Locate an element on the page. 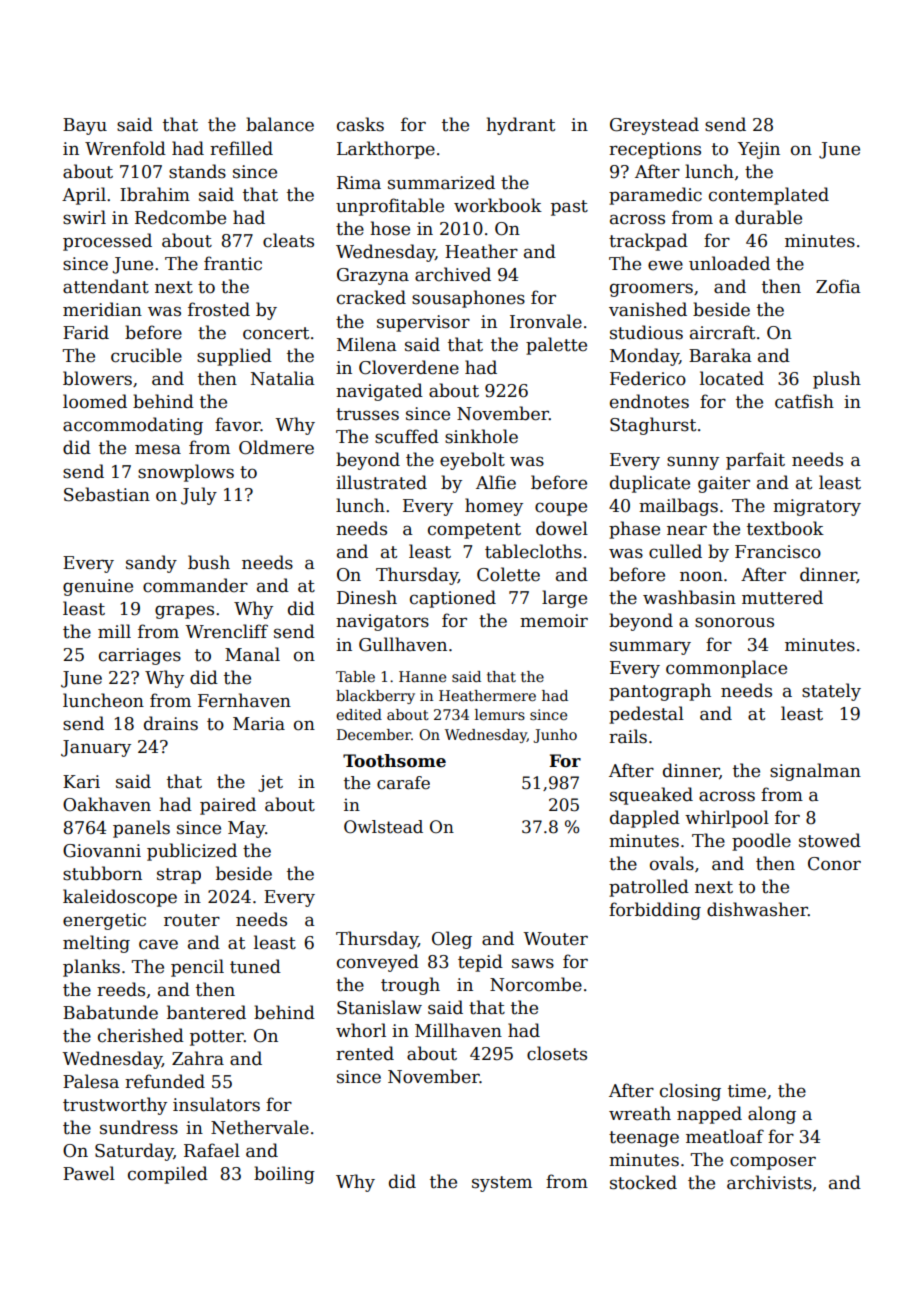 This page has width=924, height=1308. blowers is located at coordinates (97, 378).
